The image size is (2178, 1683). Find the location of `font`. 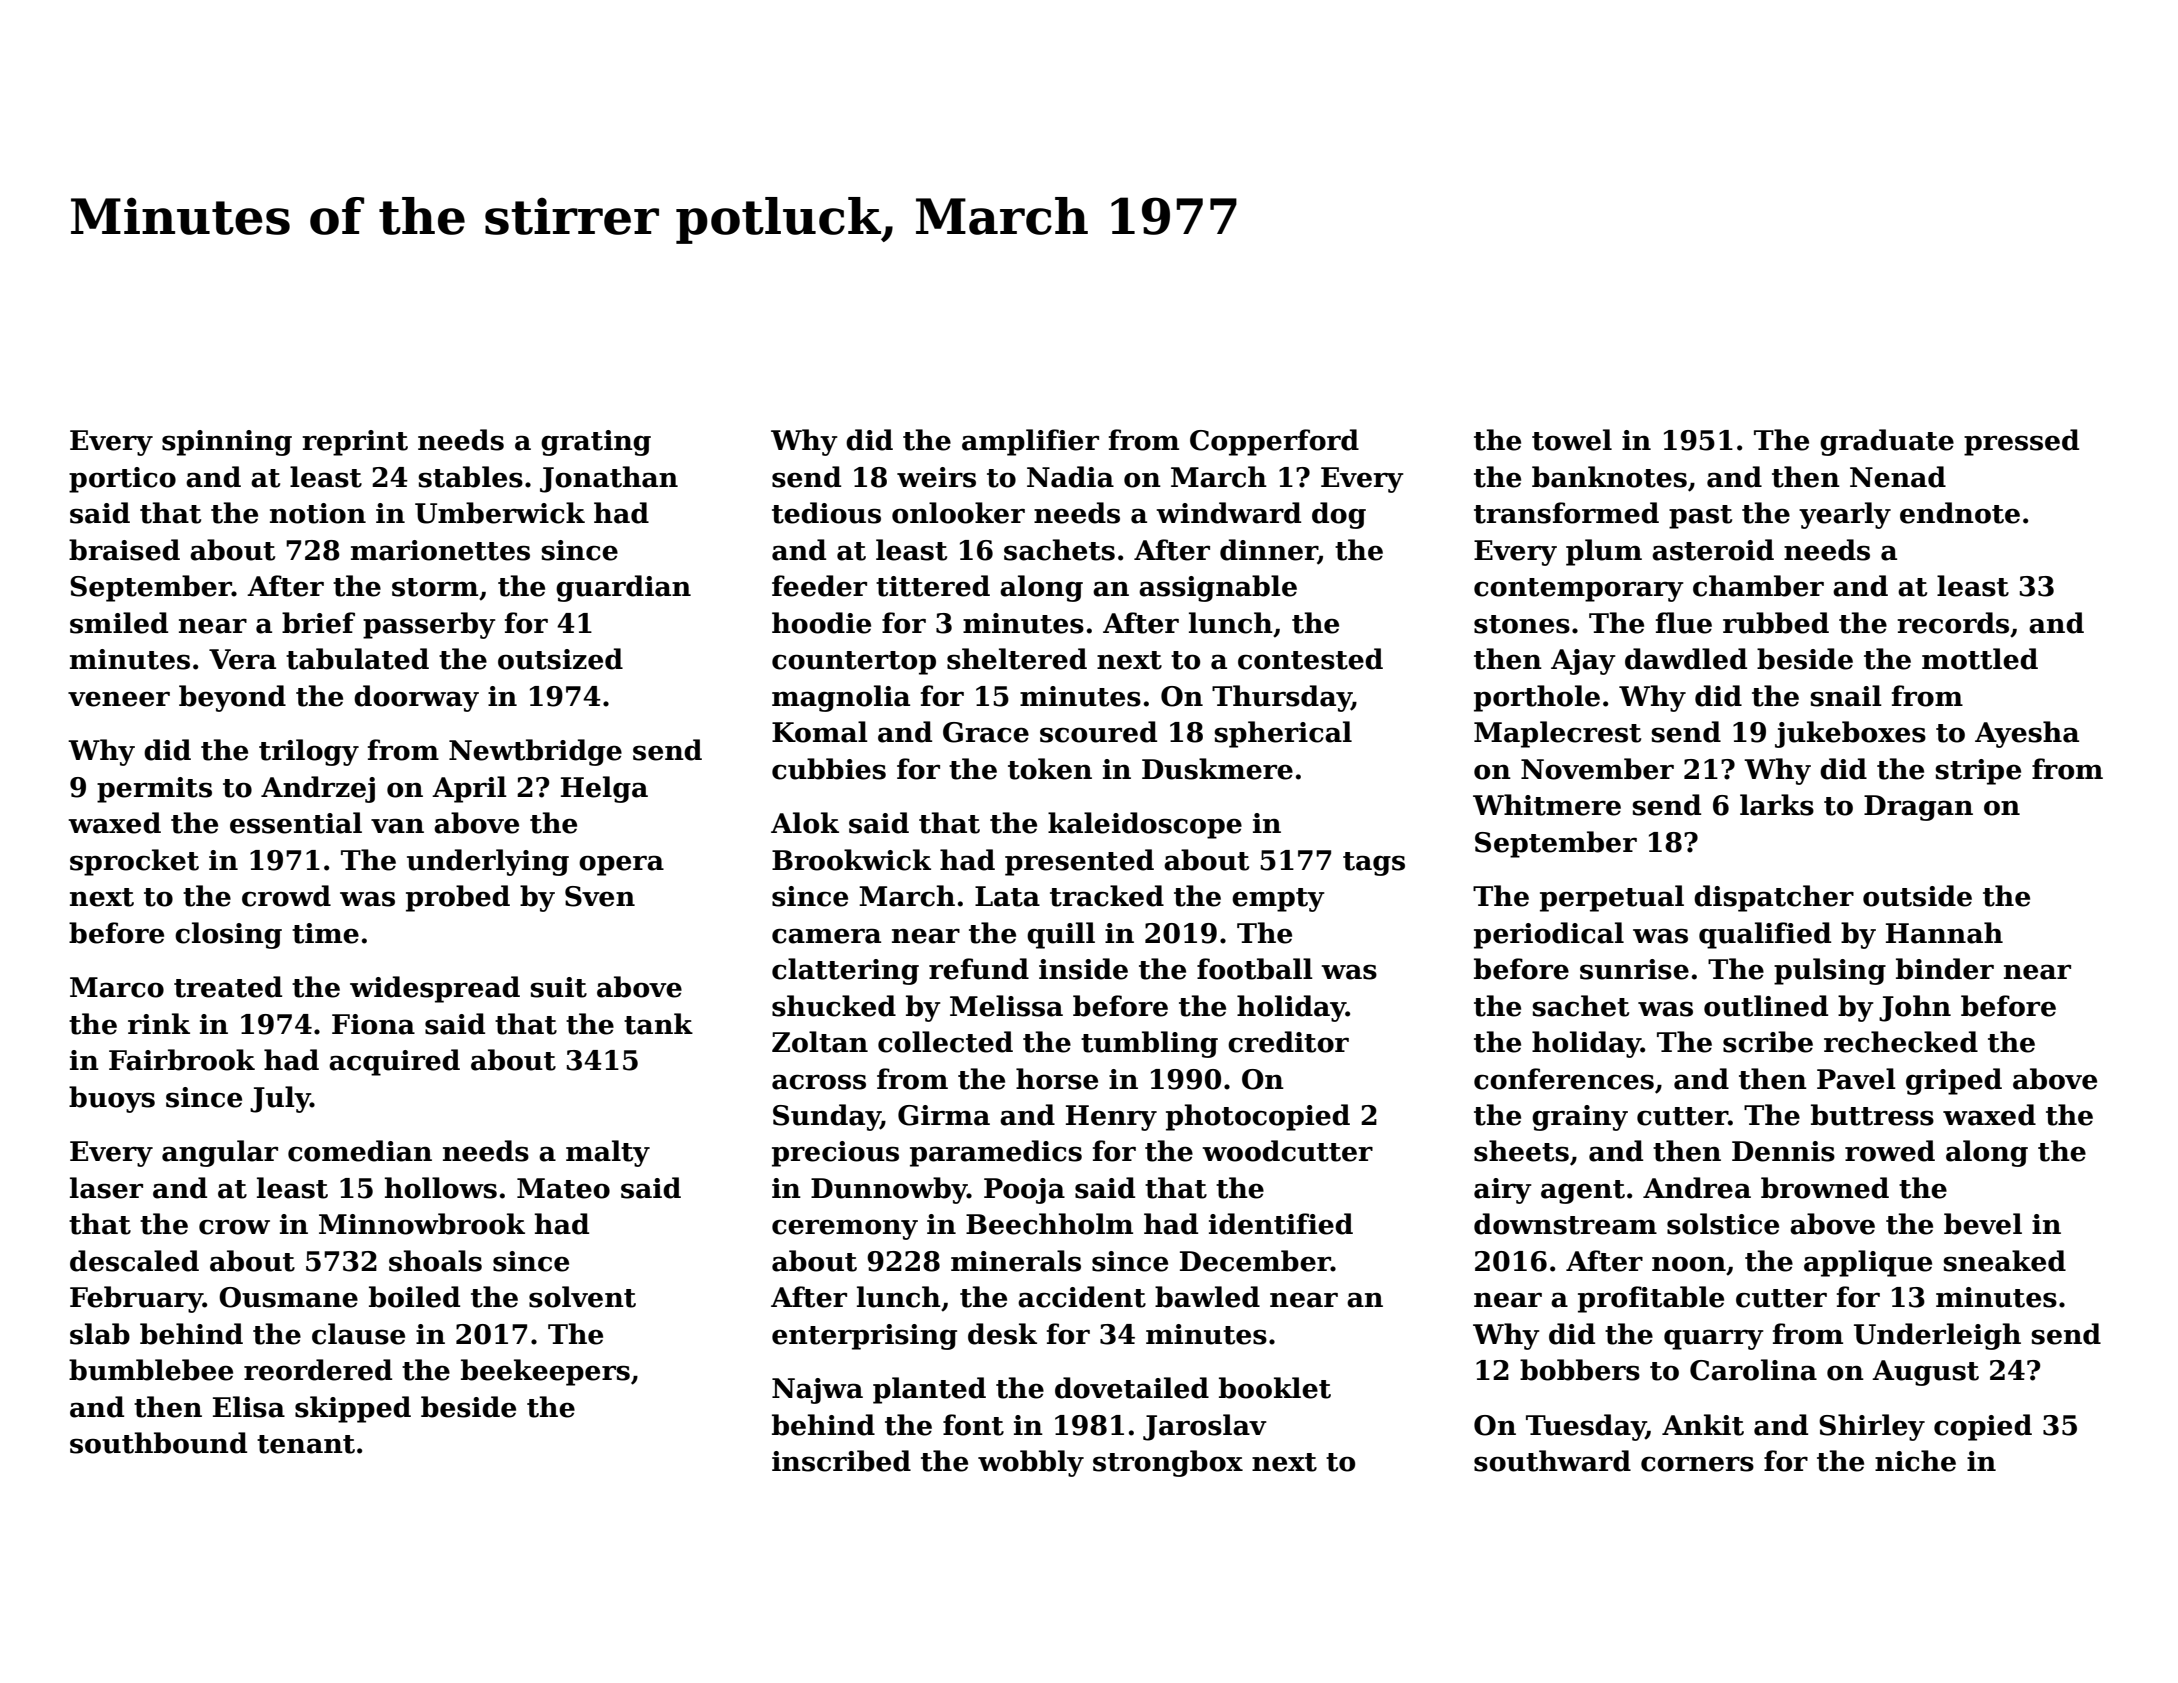

font is located at coordinates (973, 1425).
